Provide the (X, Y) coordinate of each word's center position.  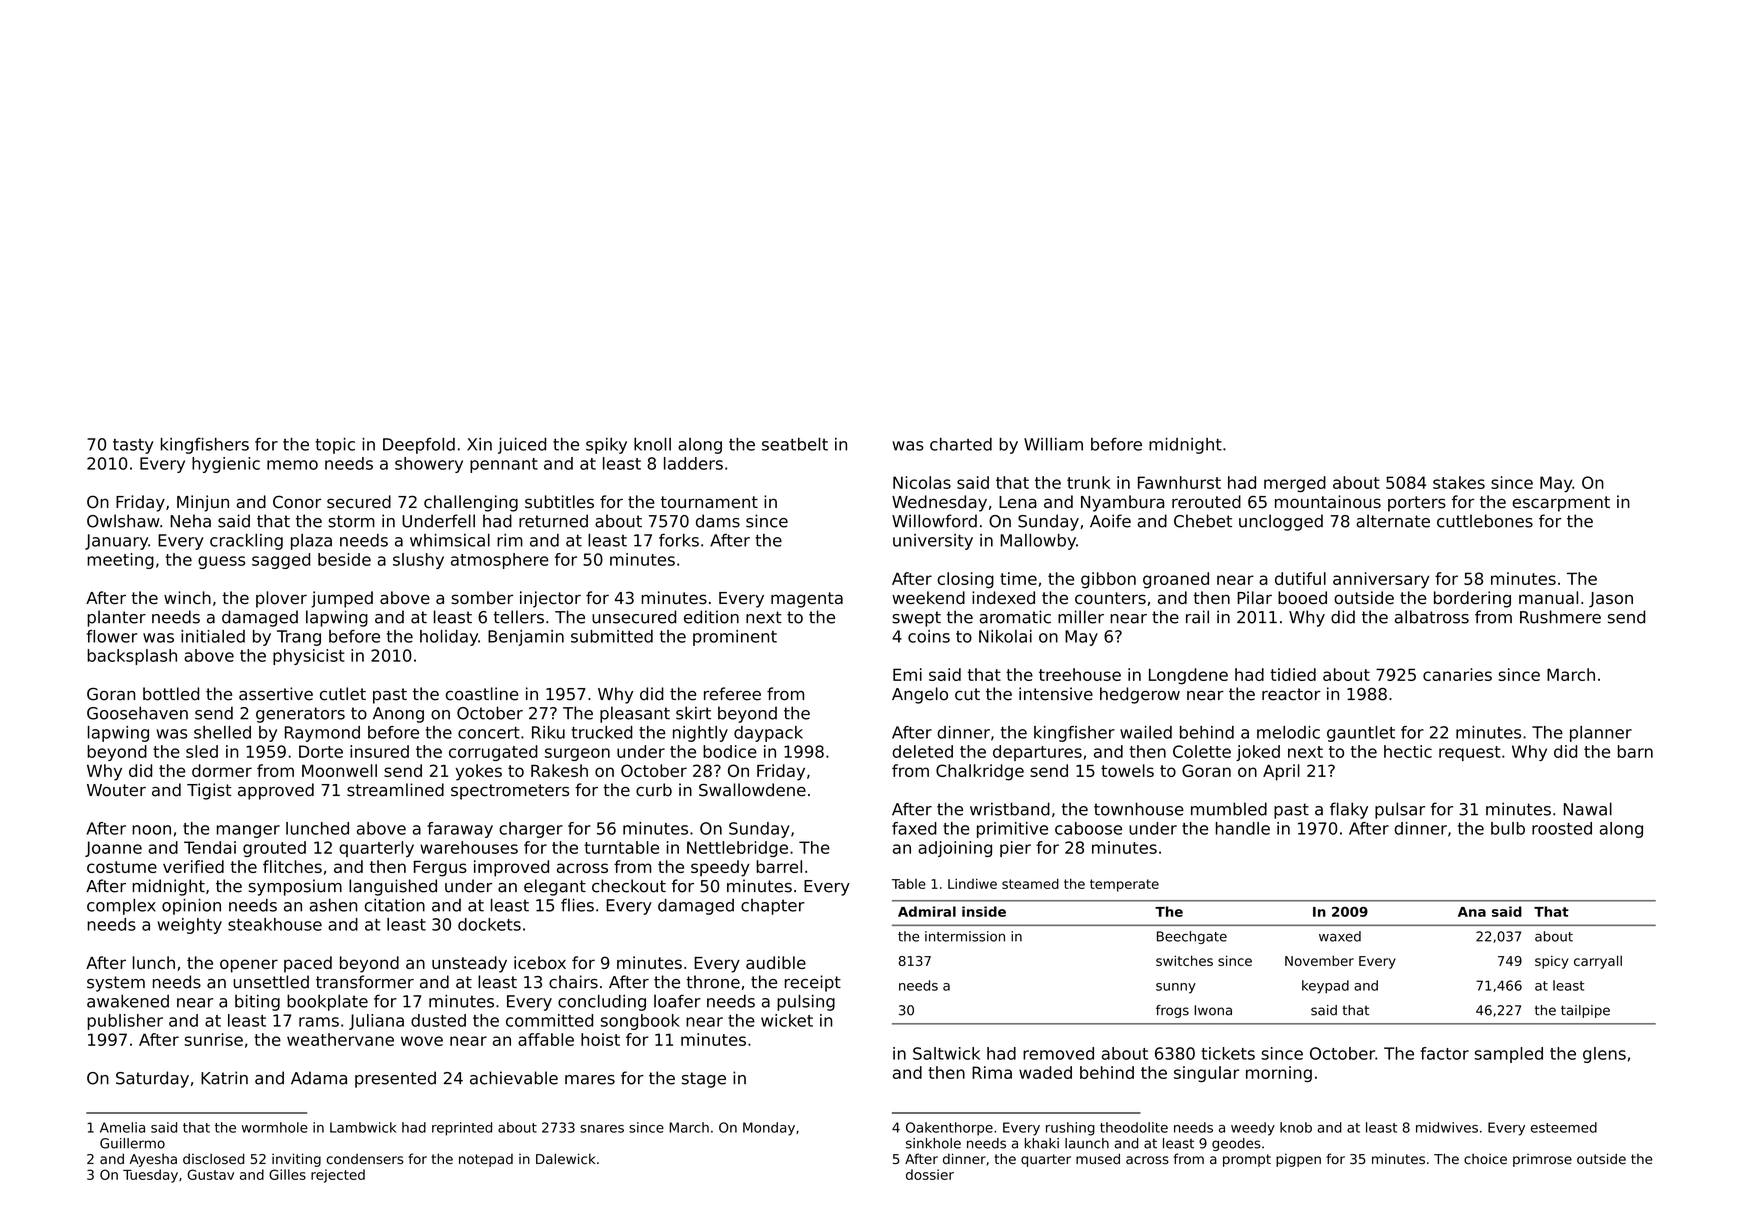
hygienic (226, 465)
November (1319, 960)
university (933, 542)
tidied (1293, 674)
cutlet (343, 694)
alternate (1393, 521)
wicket (787, 1020)
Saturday (152, 1079)
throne (713, 982)
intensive (1056, 694)
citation (395, 905)
